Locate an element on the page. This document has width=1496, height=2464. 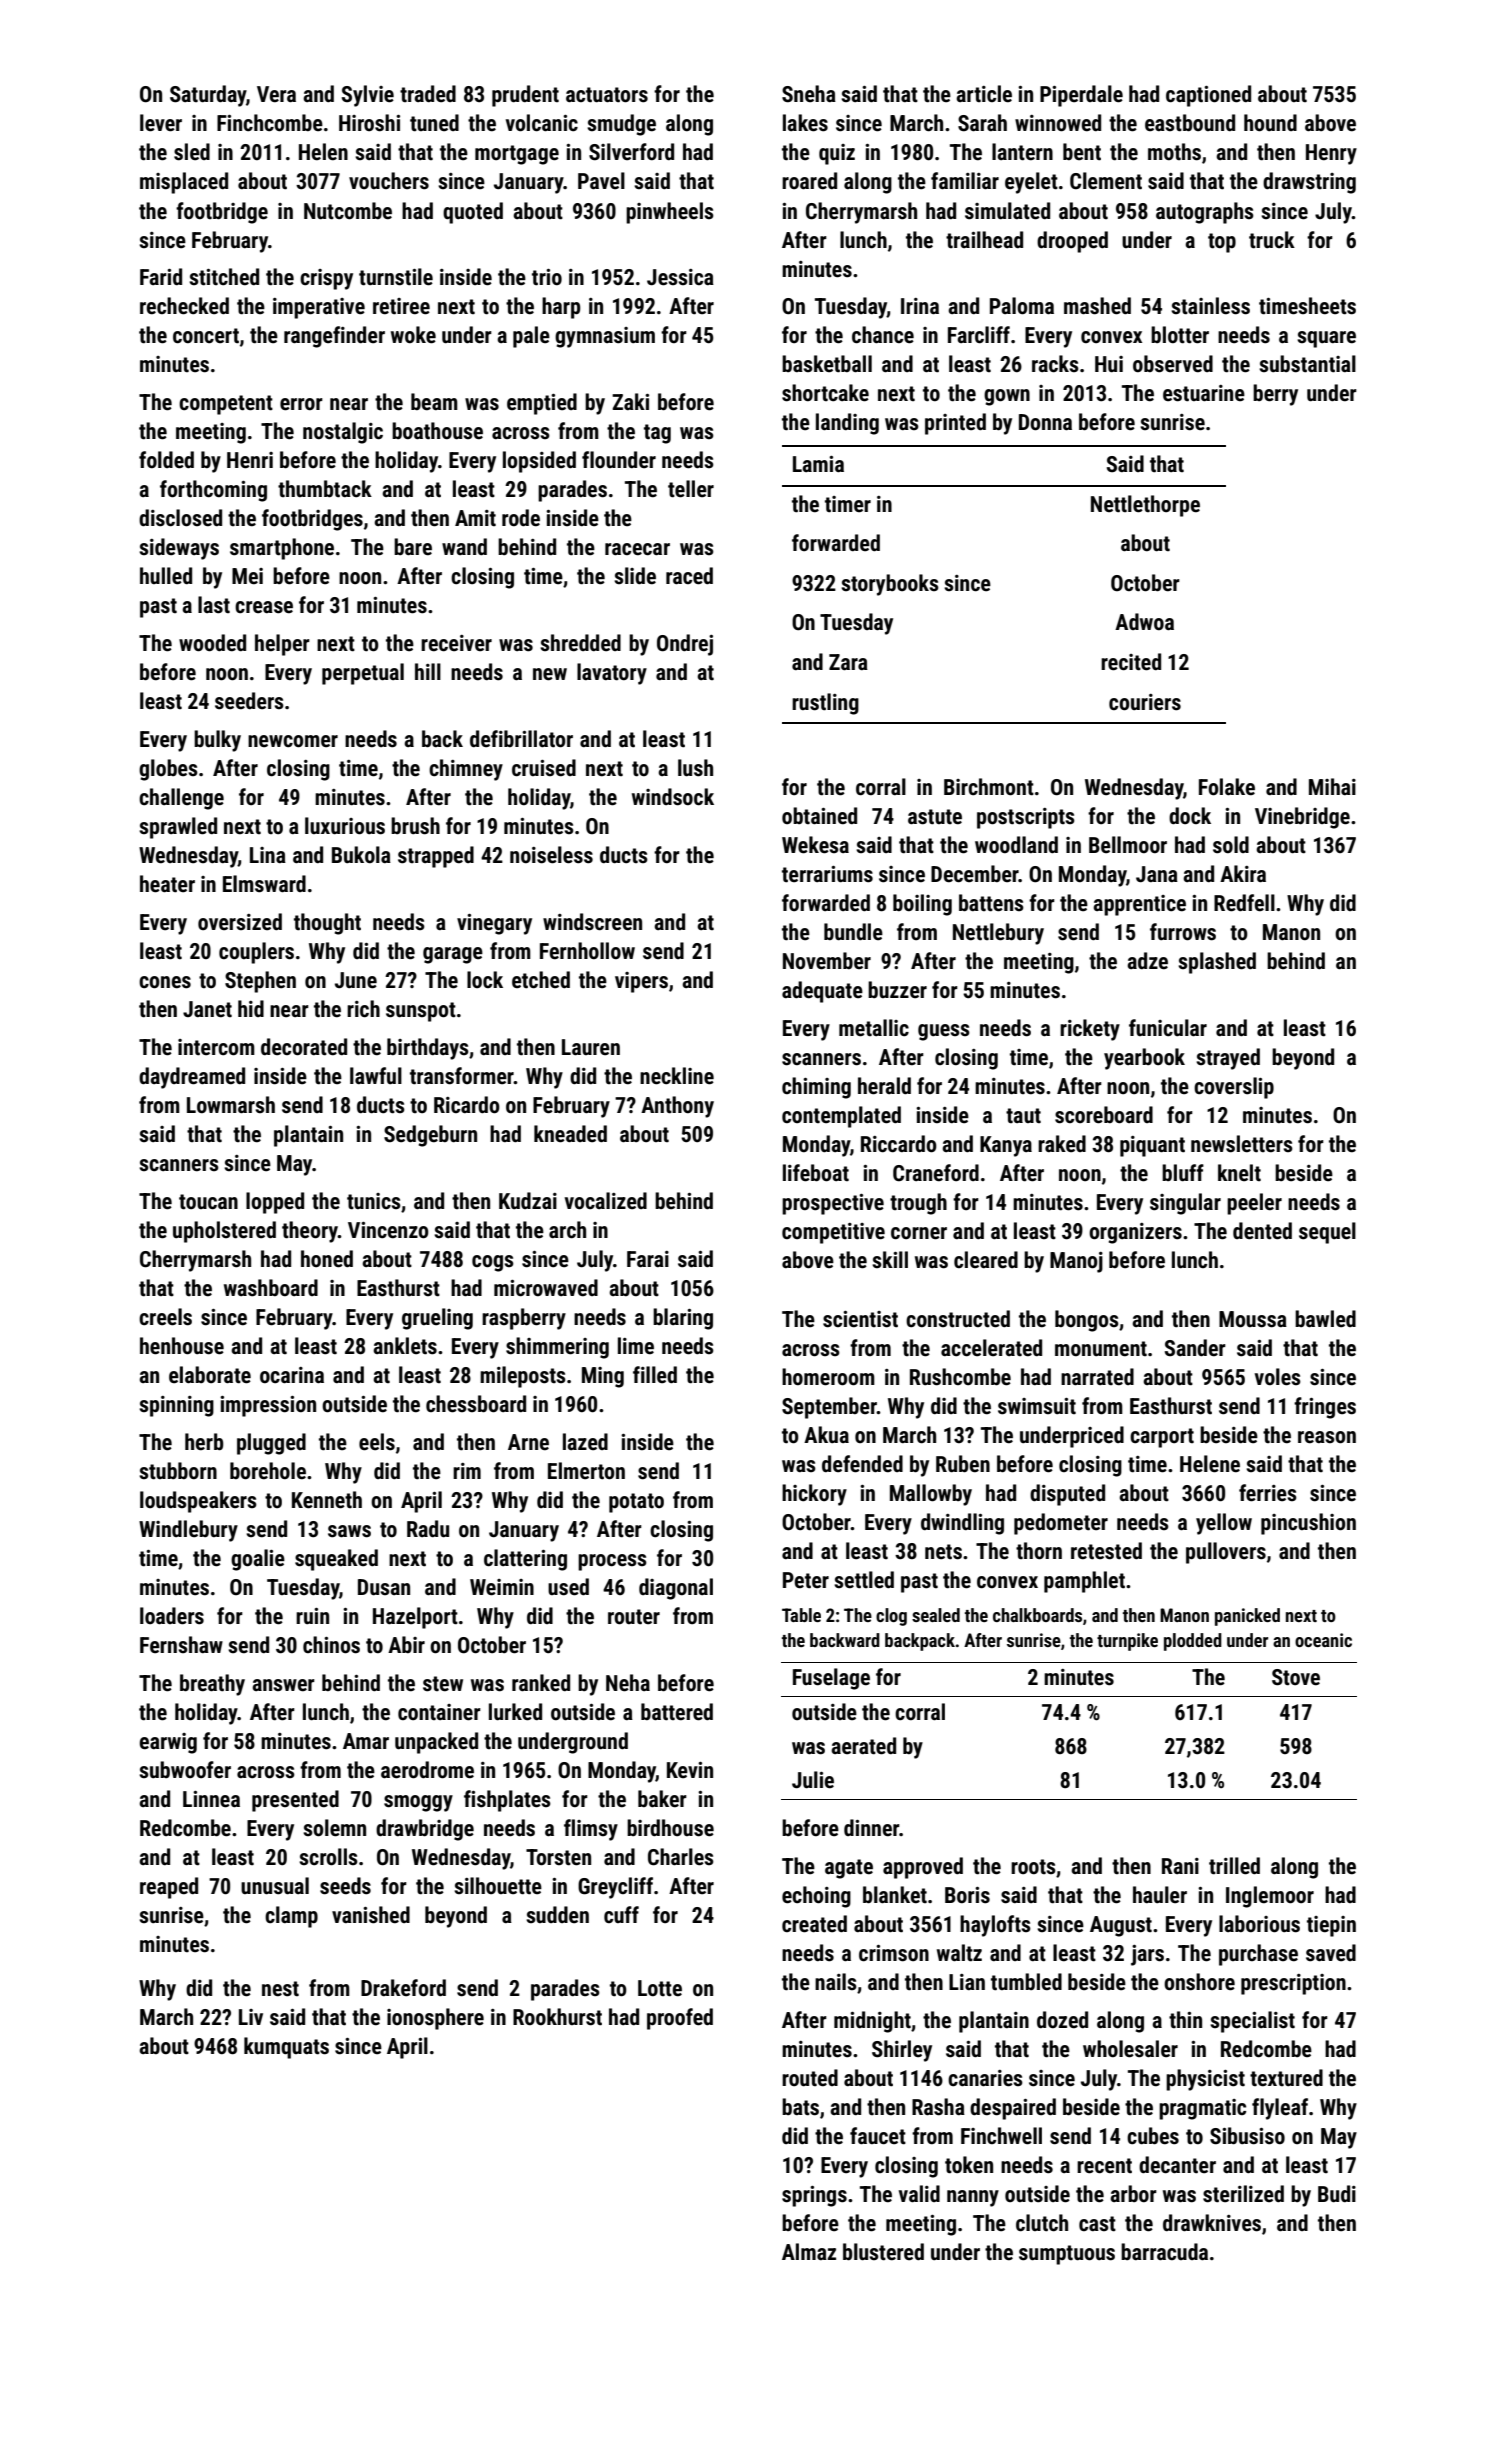
Adwoa is located at coordinates (1144, 622).
